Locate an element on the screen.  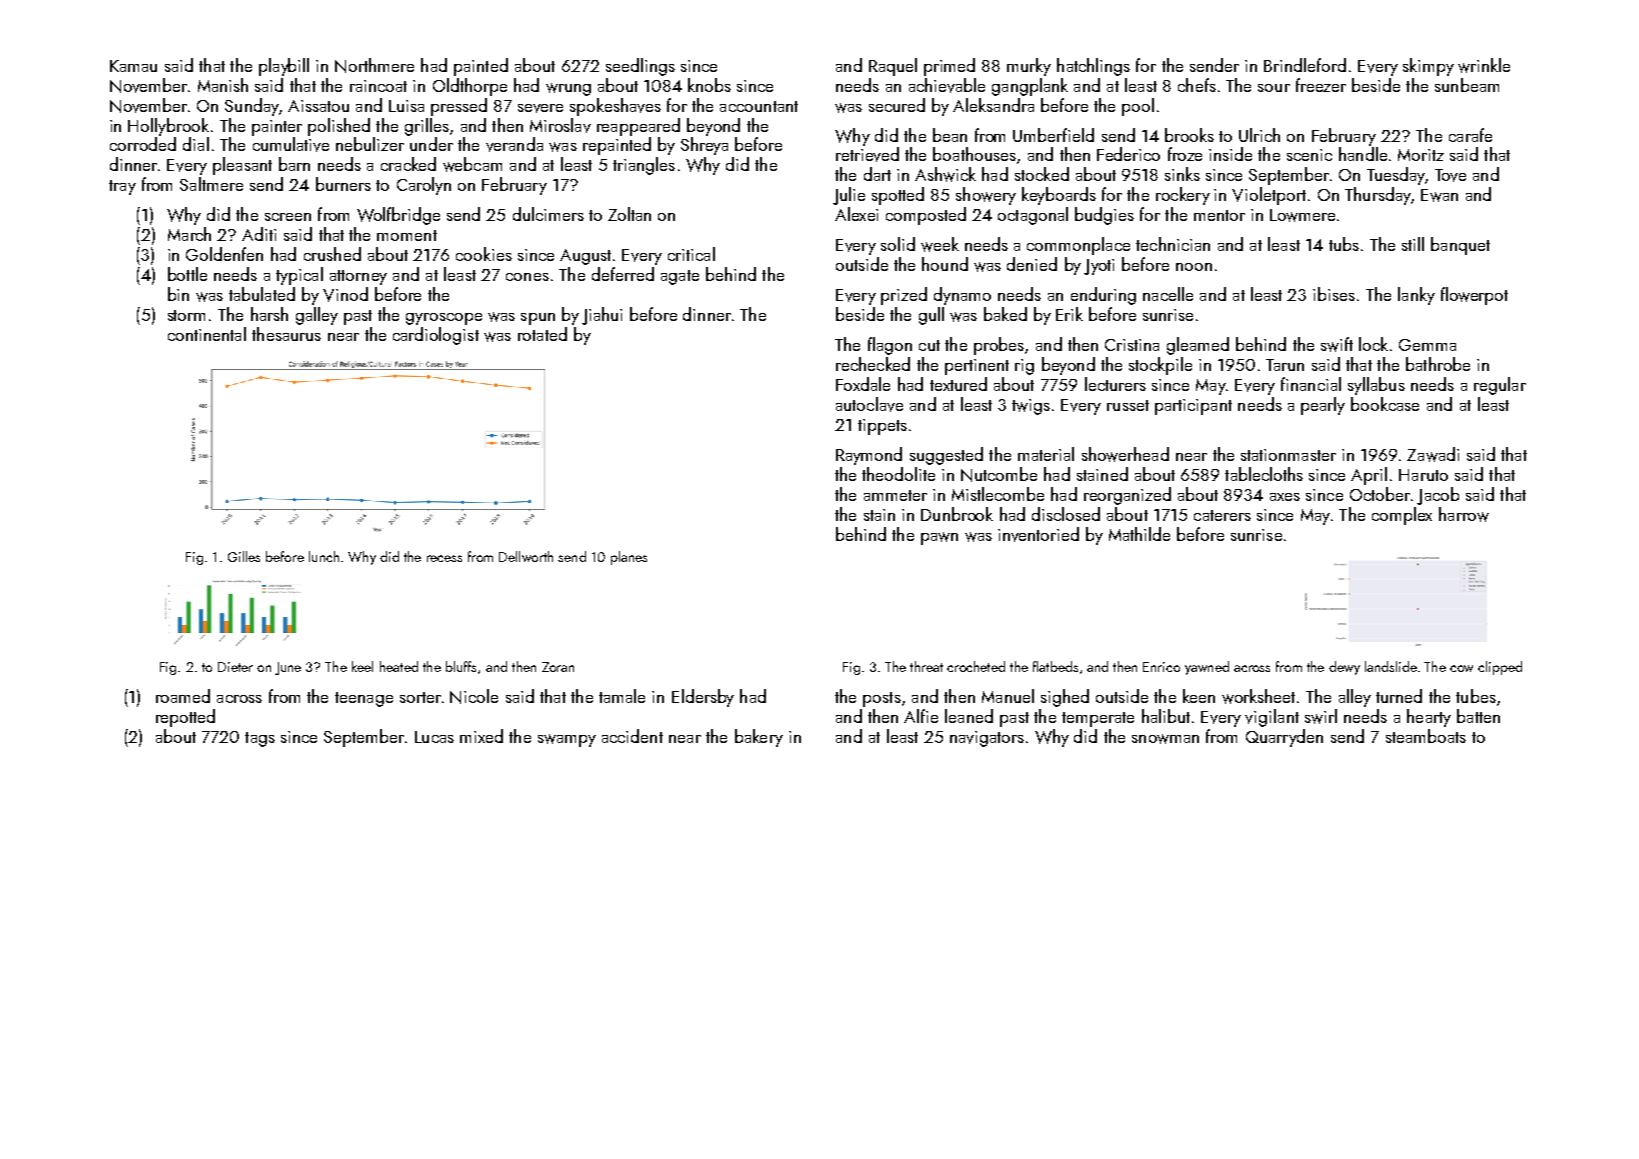
skimpy is located at coordinates (1428, 67).
